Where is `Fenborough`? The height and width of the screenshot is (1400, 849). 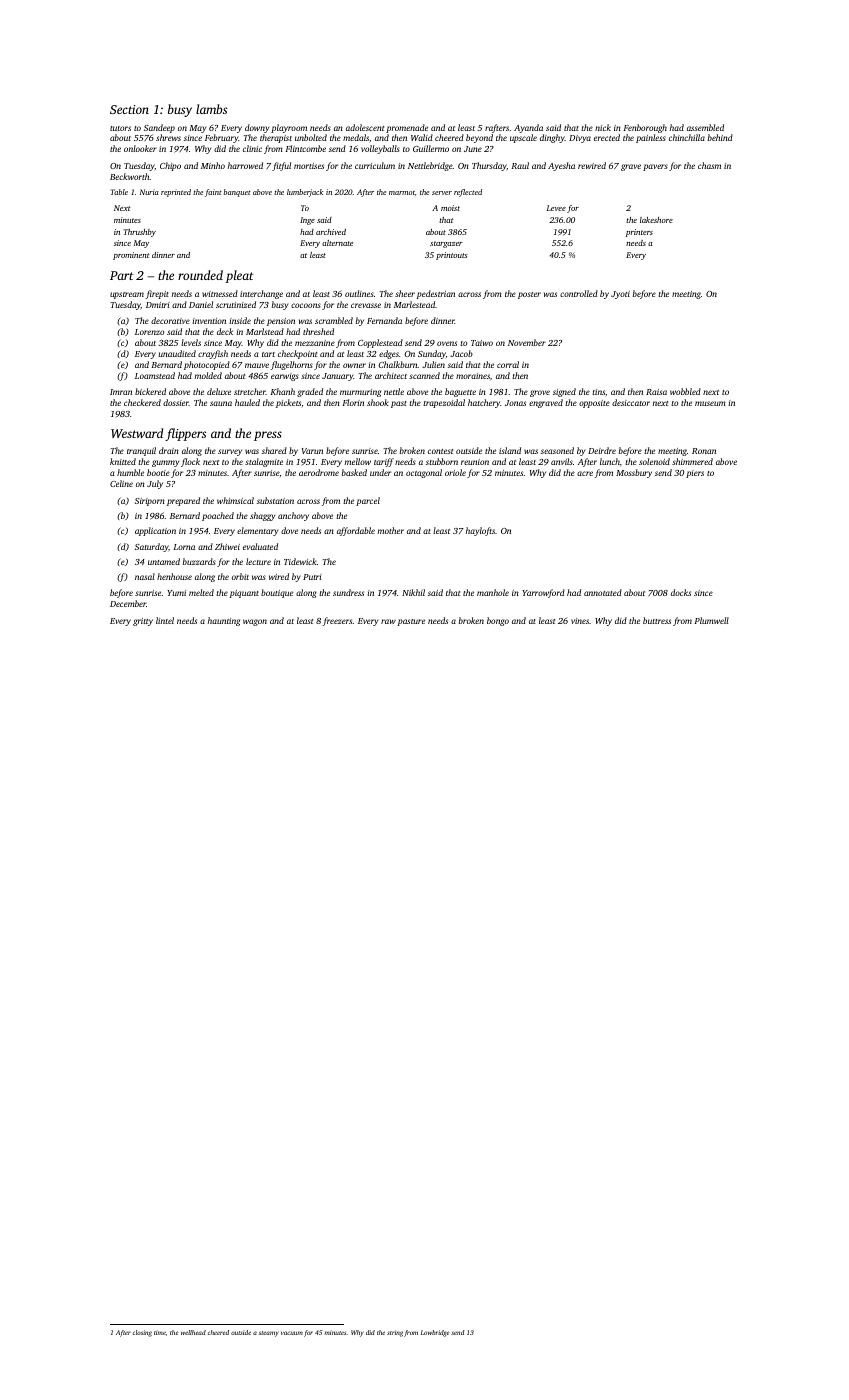
Fenborough is located at coordinates (645, 128).
